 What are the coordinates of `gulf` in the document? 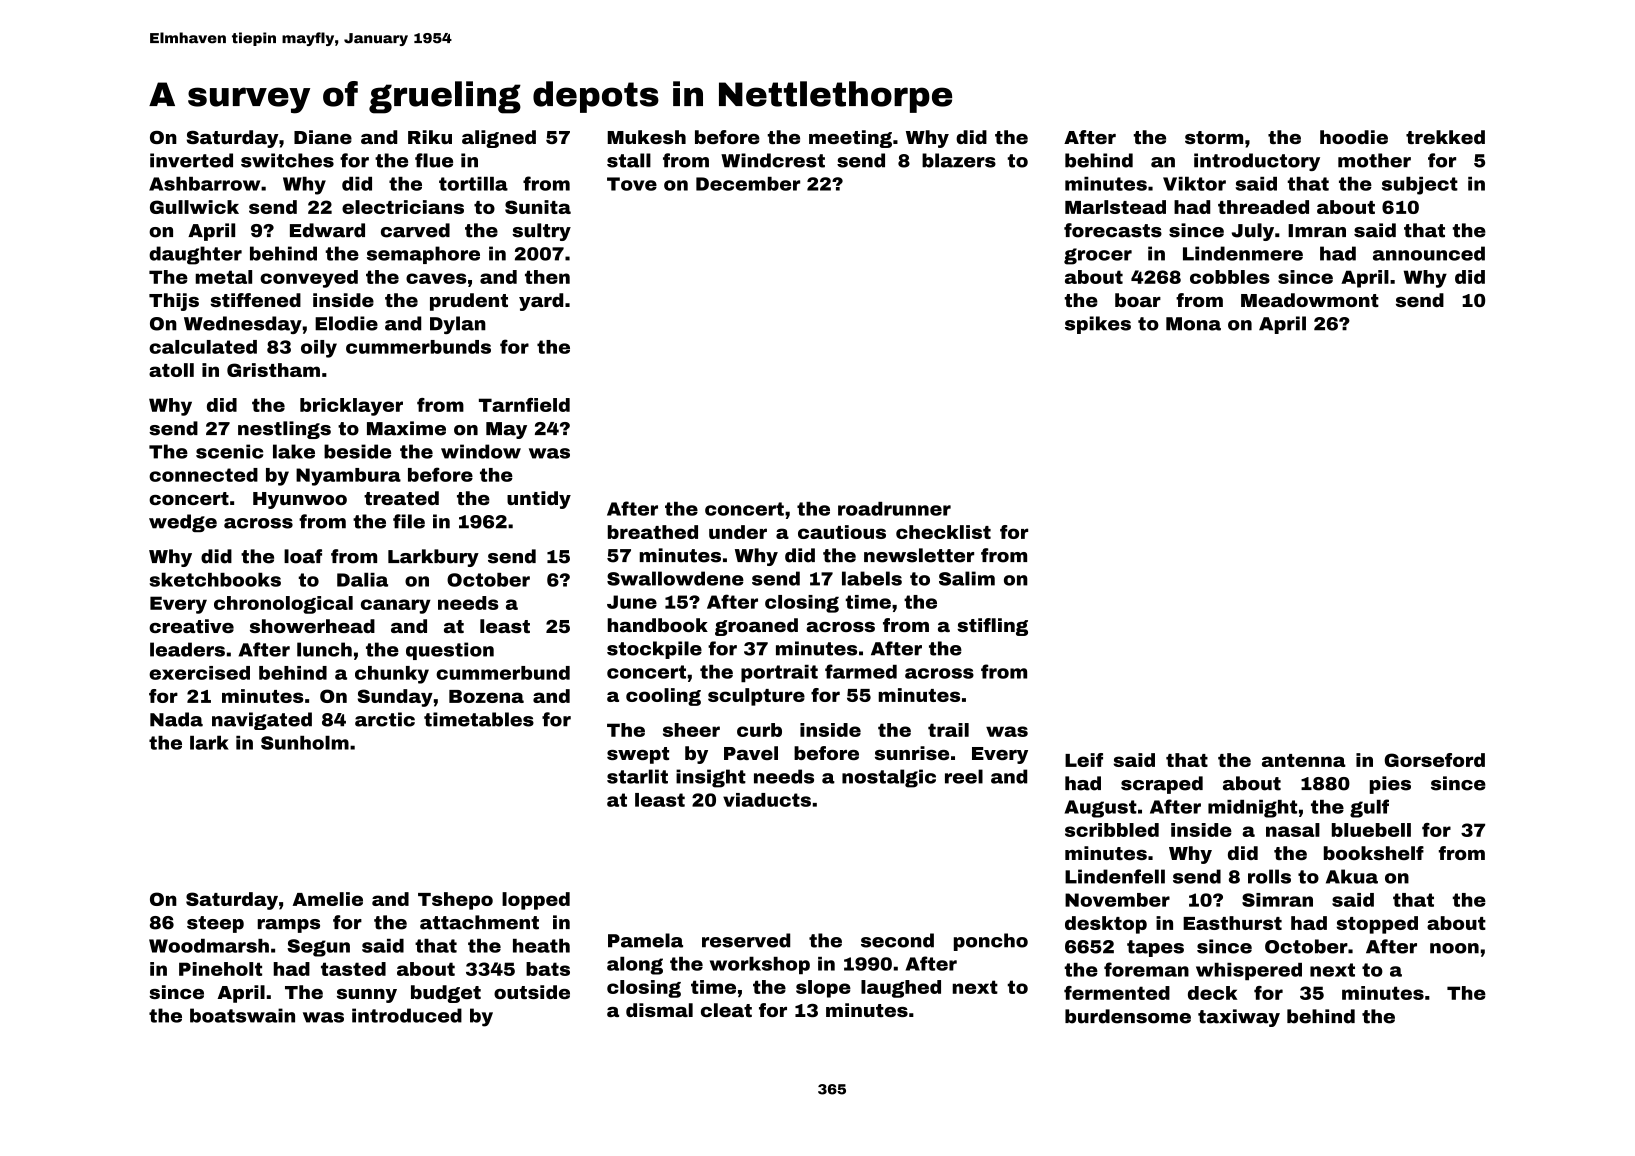 It's located at (1369, 808).
